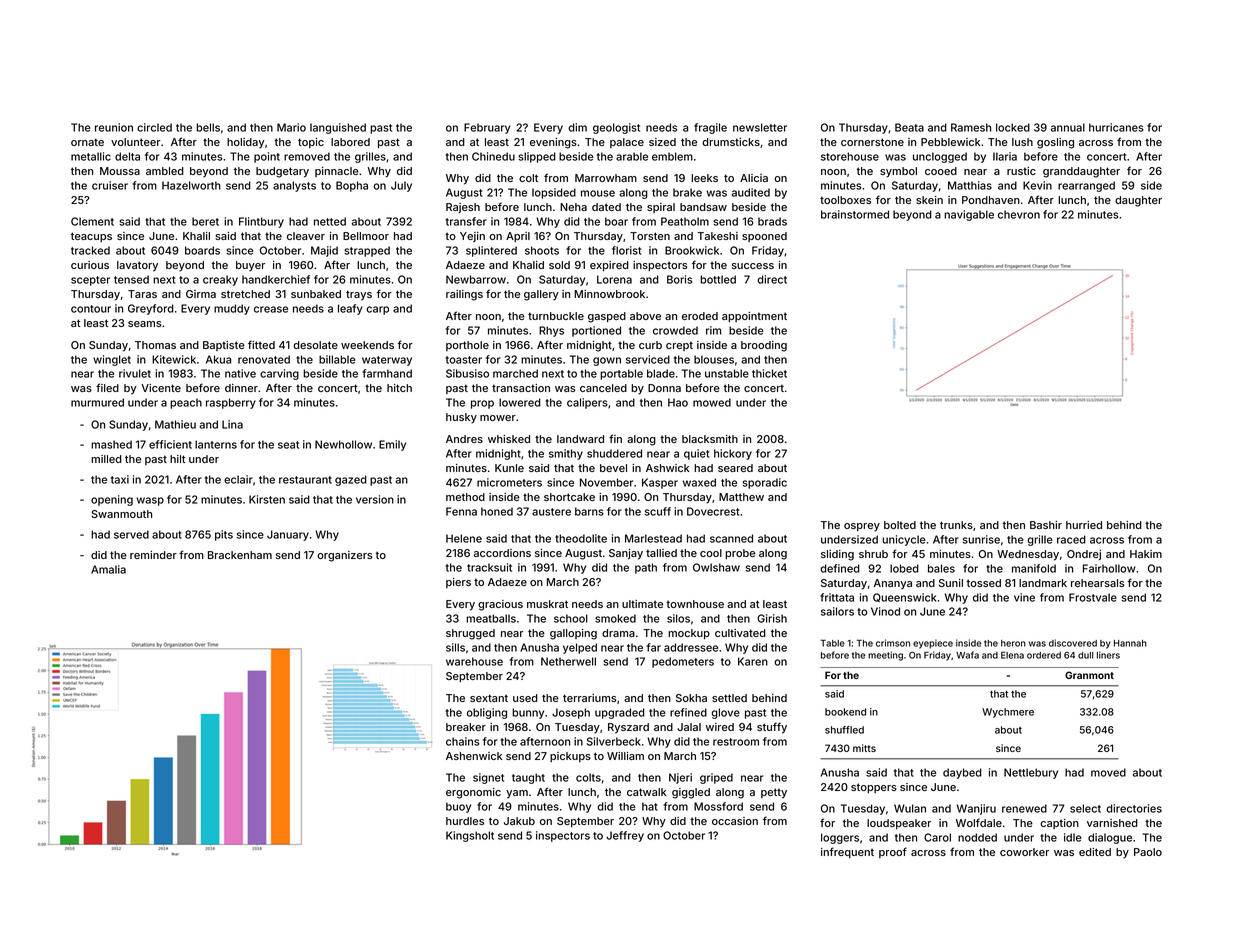 The image size is (1233, 952). Describe the element at coordinates (108, 569) in the screenshot. I see `Amalia` at that location.
